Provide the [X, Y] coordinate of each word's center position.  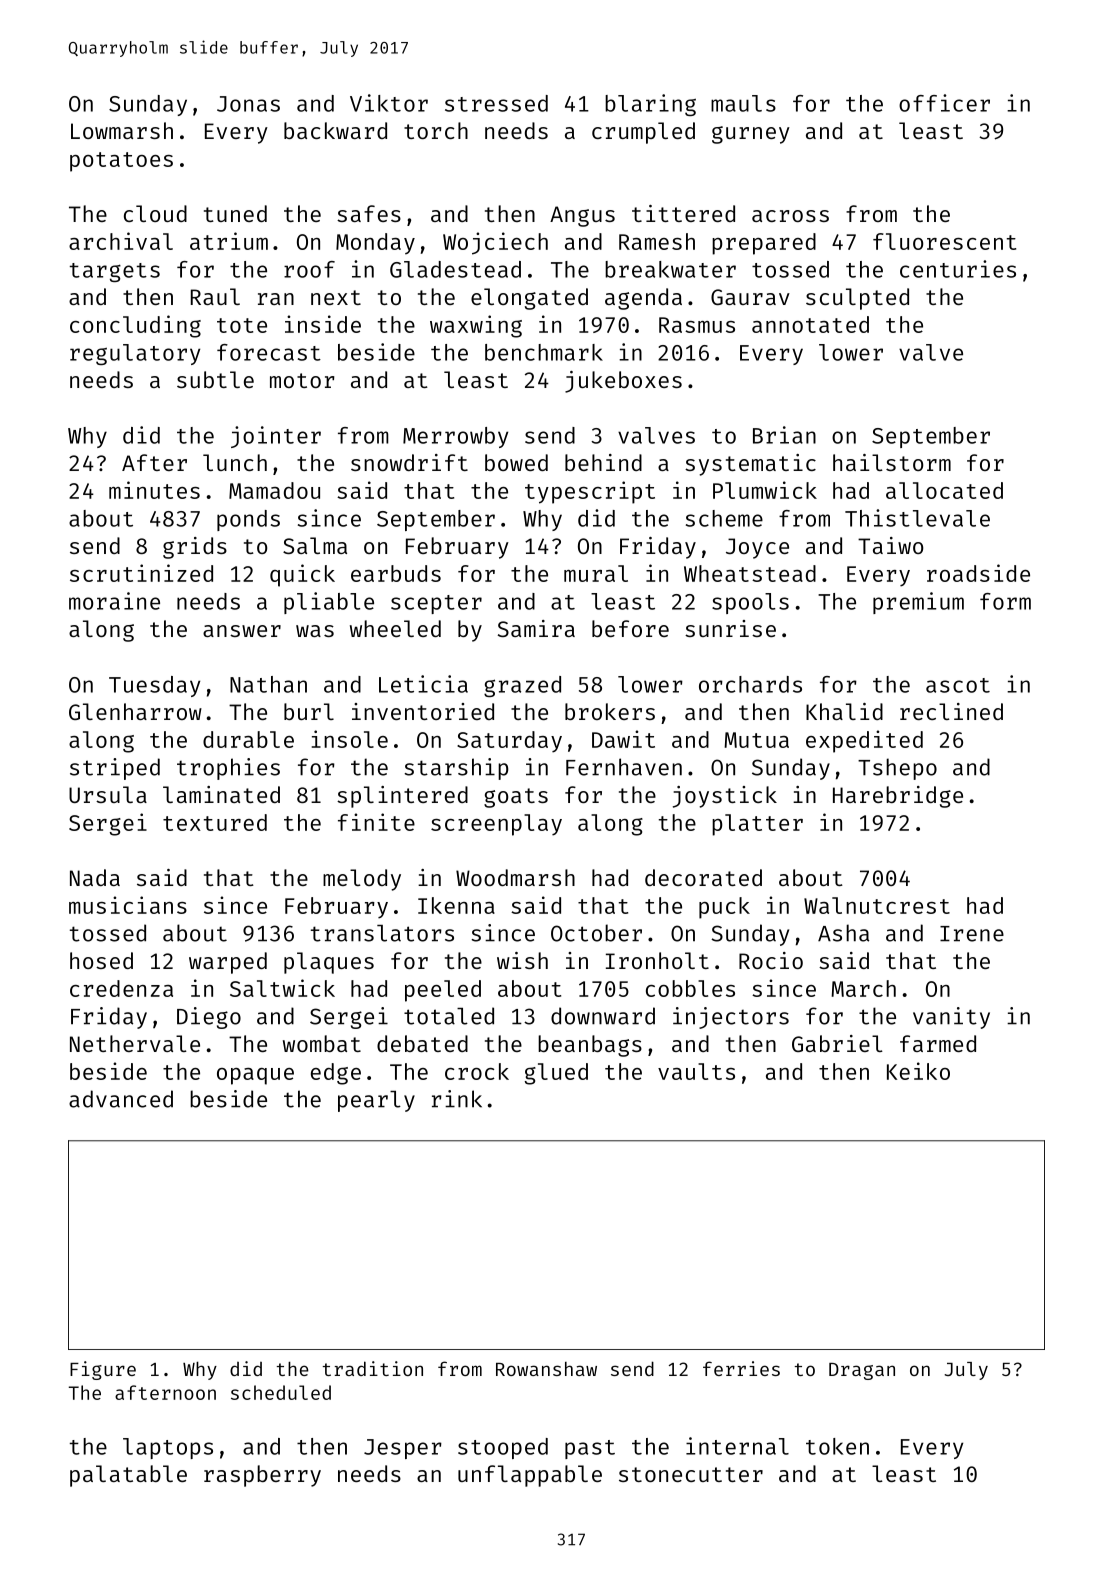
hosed [101, 960]
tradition [373, 1368]
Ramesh [657, 241]
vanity [951, 1018]
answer [242, 631]
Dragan [862, 1371]
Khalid [844, 711]
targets [115, 272]
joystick [725, 797]
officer [944, 103]
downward [603, 1016]
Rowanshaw [546, 1369]
